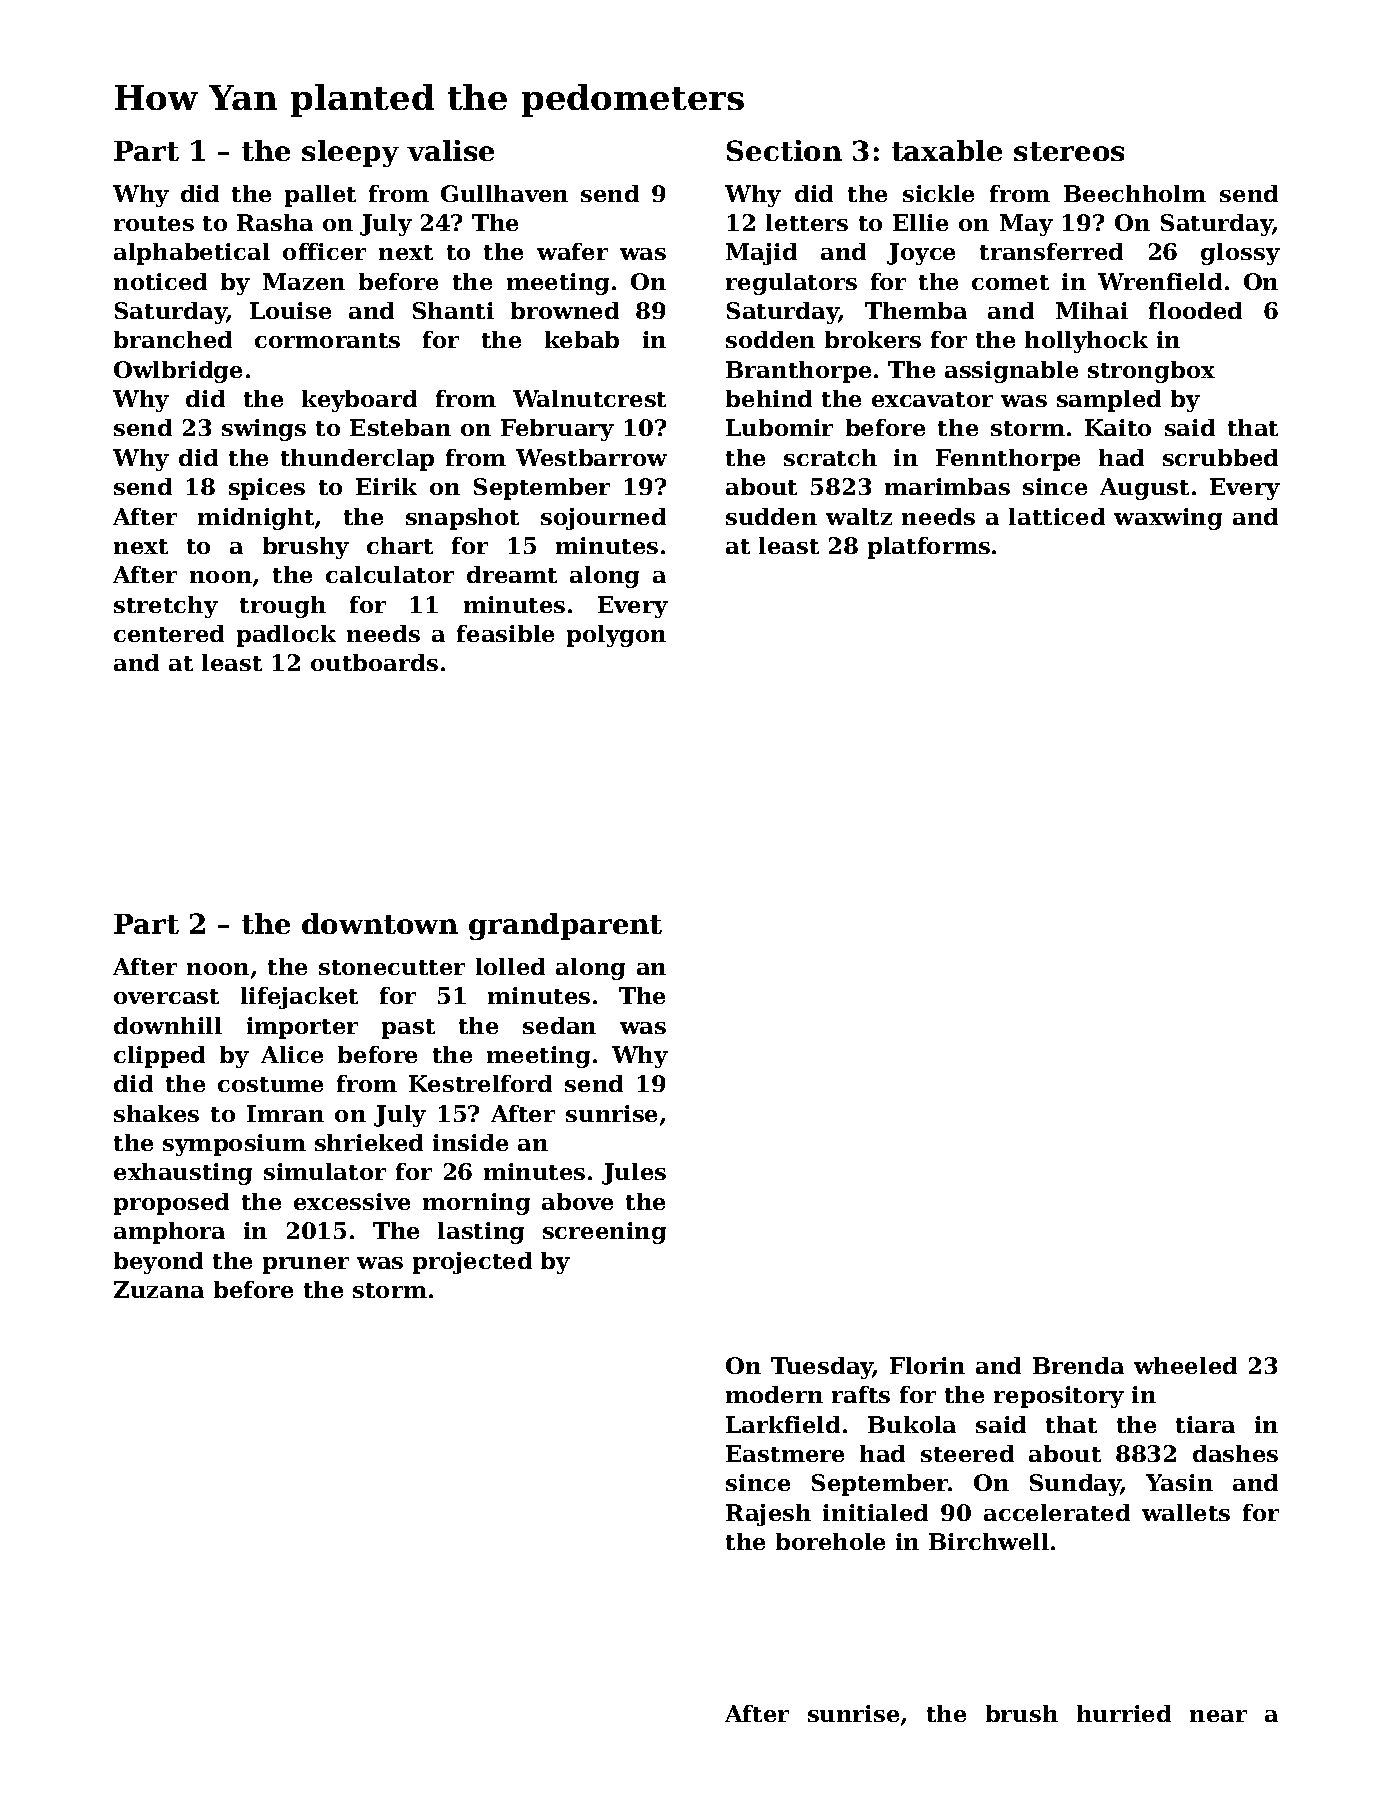 The width and height of the document is (1393, 1803). I want to click on stereos, so click(1069, 151).
